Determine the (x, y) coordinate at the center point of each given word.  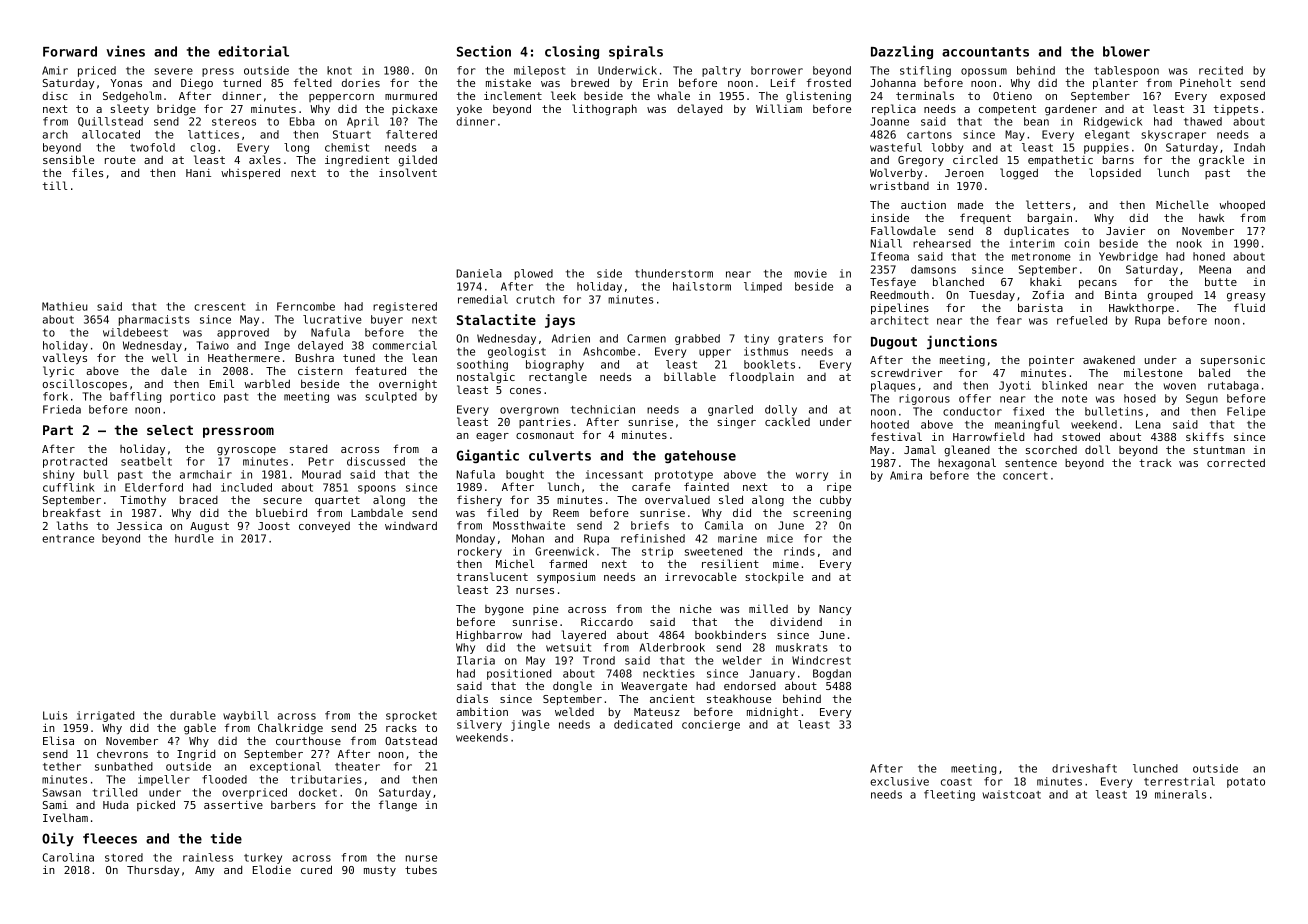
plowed (534, 274)
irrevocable (701, 576)
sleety (130, 110)
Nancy (835, 610)
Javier (1125, 231)
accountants (985, 52)
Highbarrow (489, 636)
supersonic (1233, 361)
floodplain (761, 377)
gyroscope (246, 451)
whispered (250, 174)
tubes (421, 869)
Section (484, 51)
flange (398, 806)
